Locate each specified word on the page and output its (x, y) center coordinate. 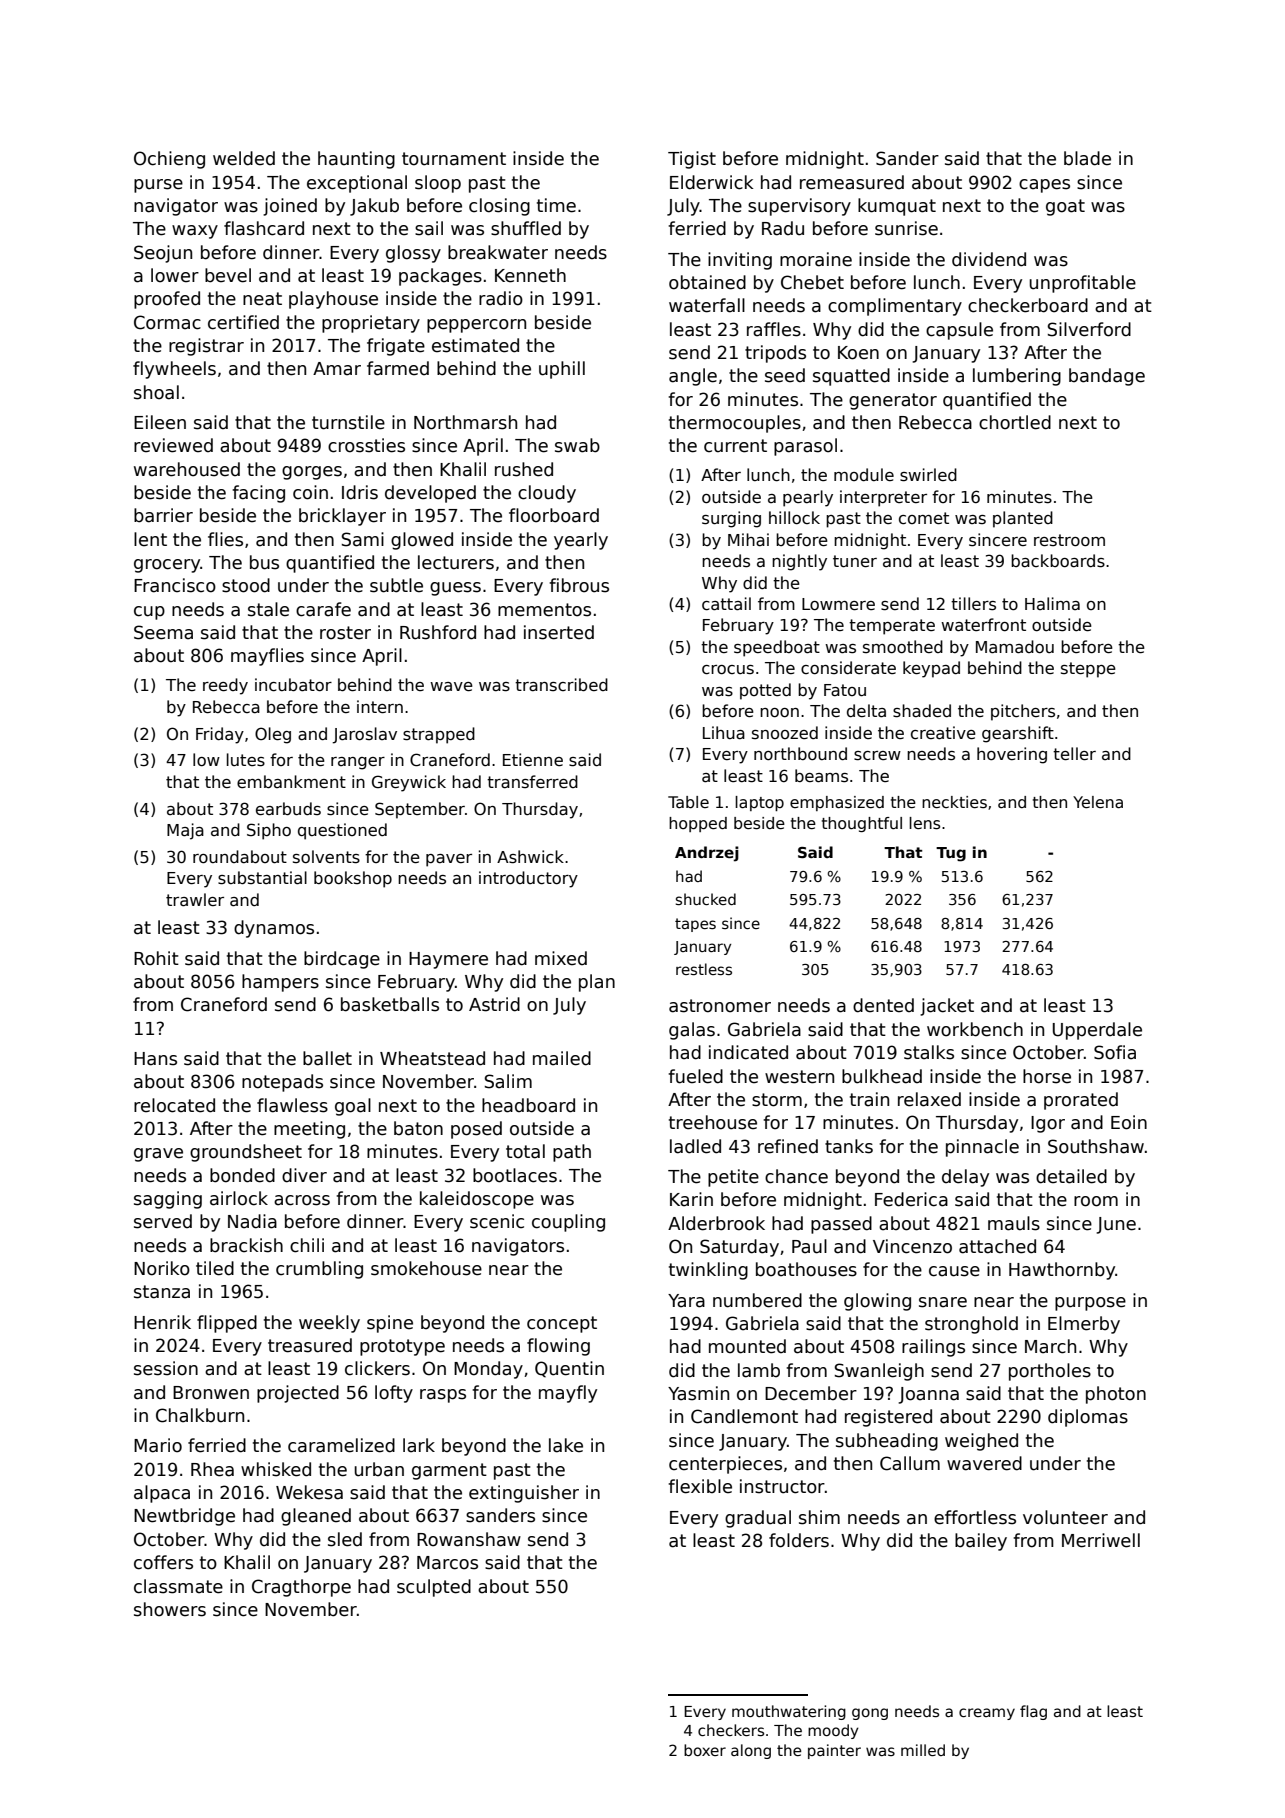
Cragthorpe (301, 1588)
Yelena (1098, 802)
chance (796, 1176)
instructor (782, 1486)
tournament (454, 159)
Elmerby (1084, 1325)
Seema (163, 632)
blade (1087, 158)
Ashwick (530, 857)
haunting (356, 160)
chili (307, 1245)
